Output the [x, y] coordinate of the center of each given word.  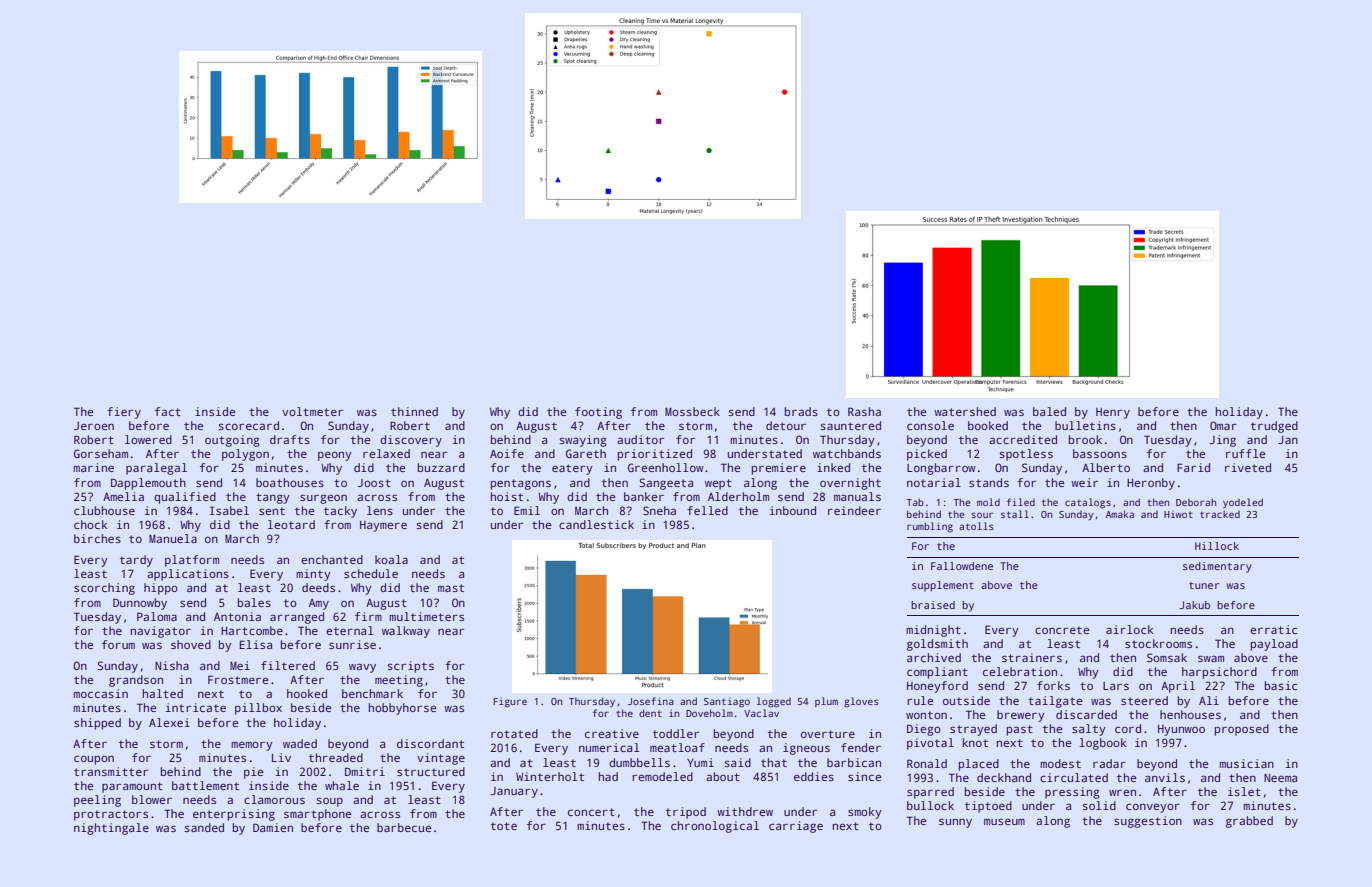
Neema [1280, 778]
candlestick [596, 524]
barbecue [404, 827]
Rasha [864, 411]
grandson [136, 681]
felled [707, 510]
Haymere [383, 526]
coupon [94, 760]
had [608, 776]
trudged [1274, 427]
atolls [976, 526]
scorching [104, 589]
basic [1281, 685]
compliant [937, 673]
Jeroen [94, 426]
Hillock [1217, 546]
